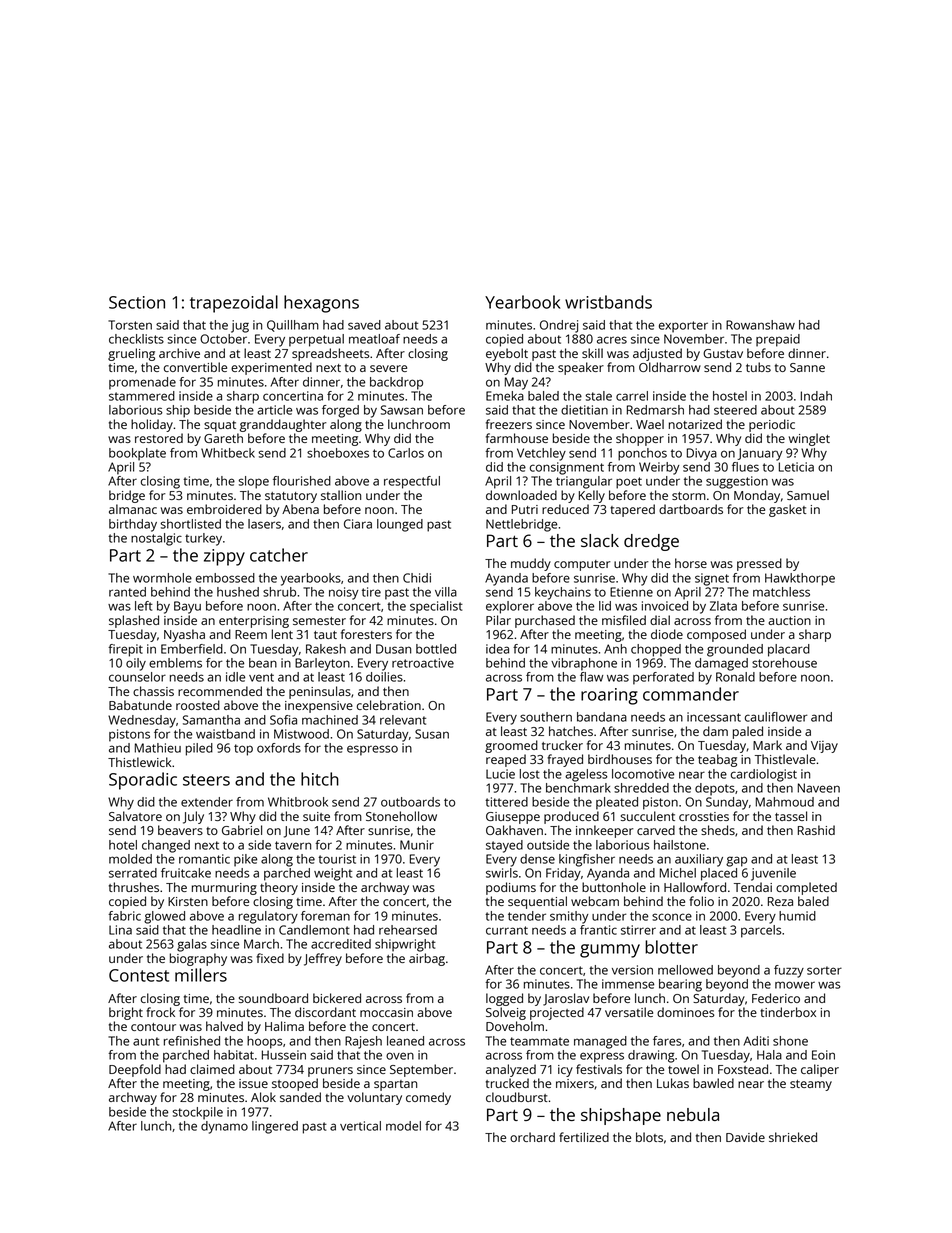 The image size is (952, 1233). I want to click on lounged, so click(400, 525).
